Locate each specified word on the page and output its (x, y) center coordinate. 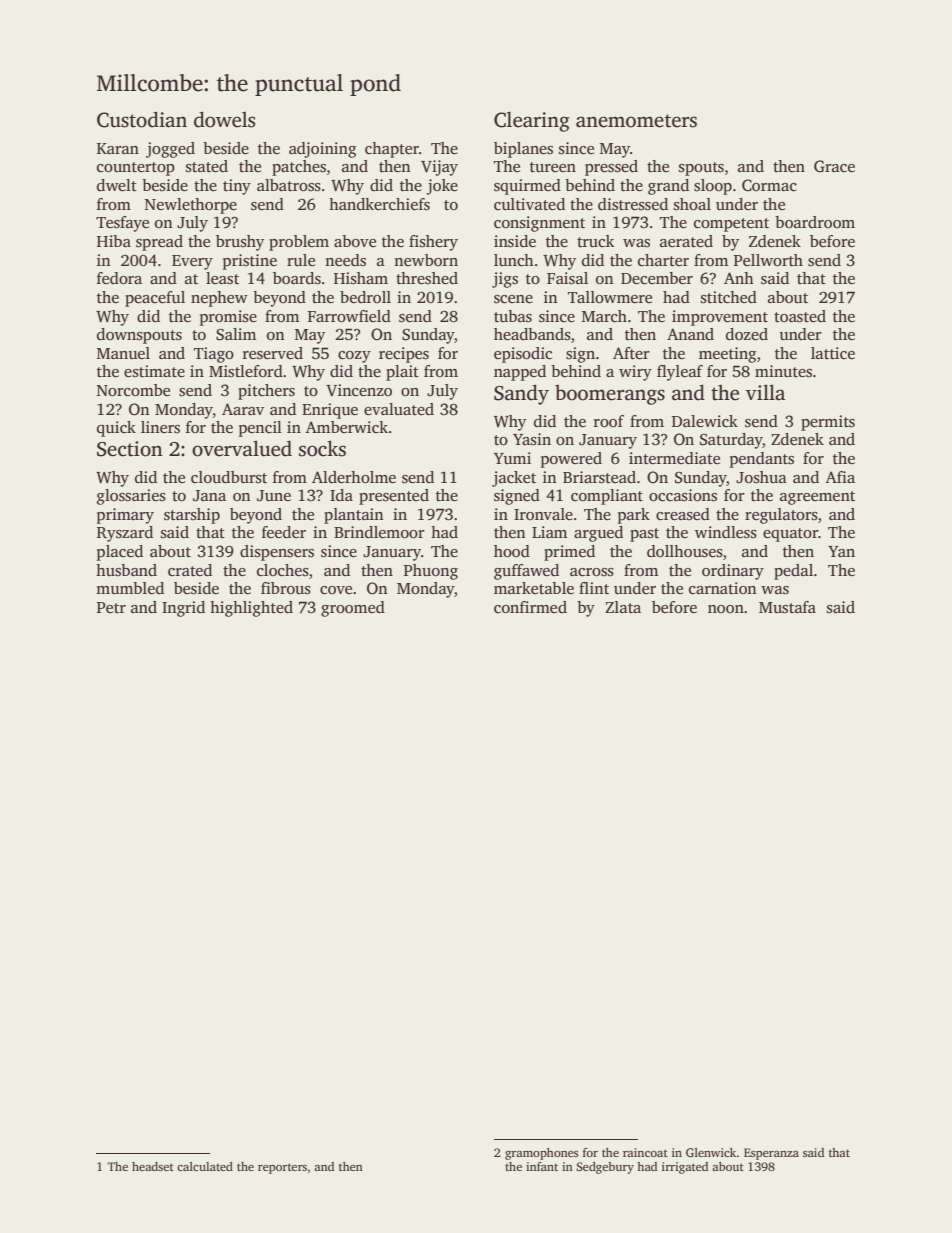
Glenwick (711, 1152)
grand (668, 187)
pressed (611, 168)
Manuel (123, 353)
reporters (282, 1168)
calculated (205, 1166)
